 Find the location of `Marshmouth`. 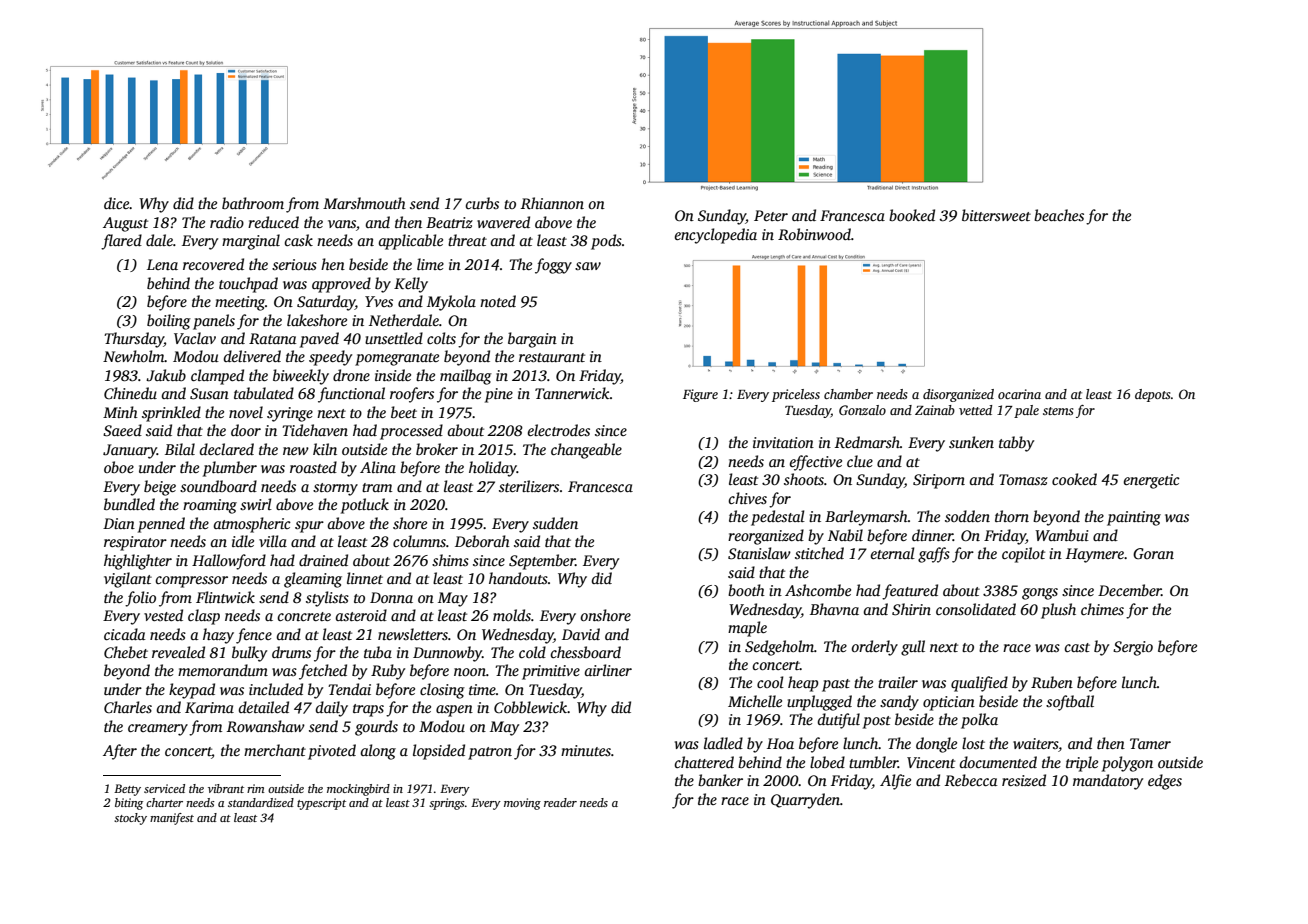

Marshmouth is located at coordinates (364, 203).
